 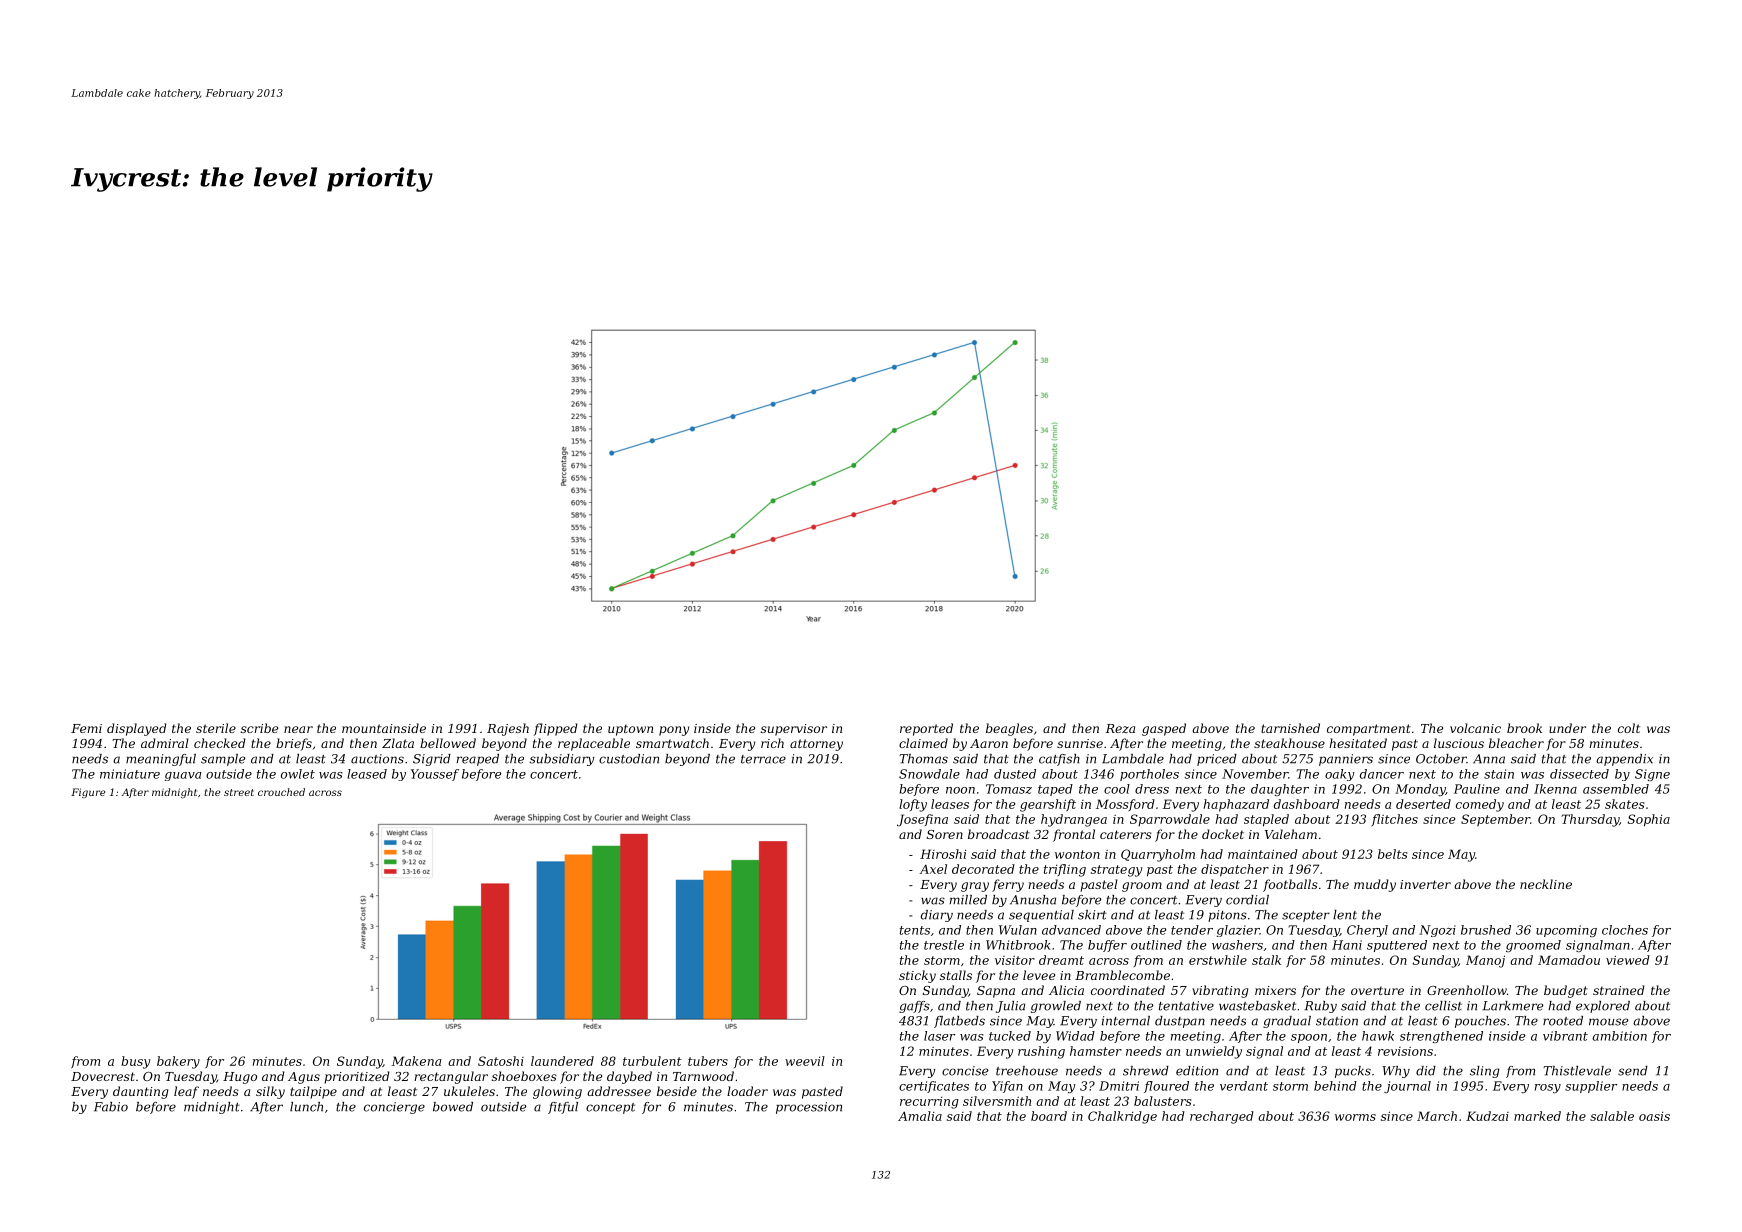 What do you see at coordinates (913, 805) in the page?
I see `lofty` at bounding box center [913, 805].
